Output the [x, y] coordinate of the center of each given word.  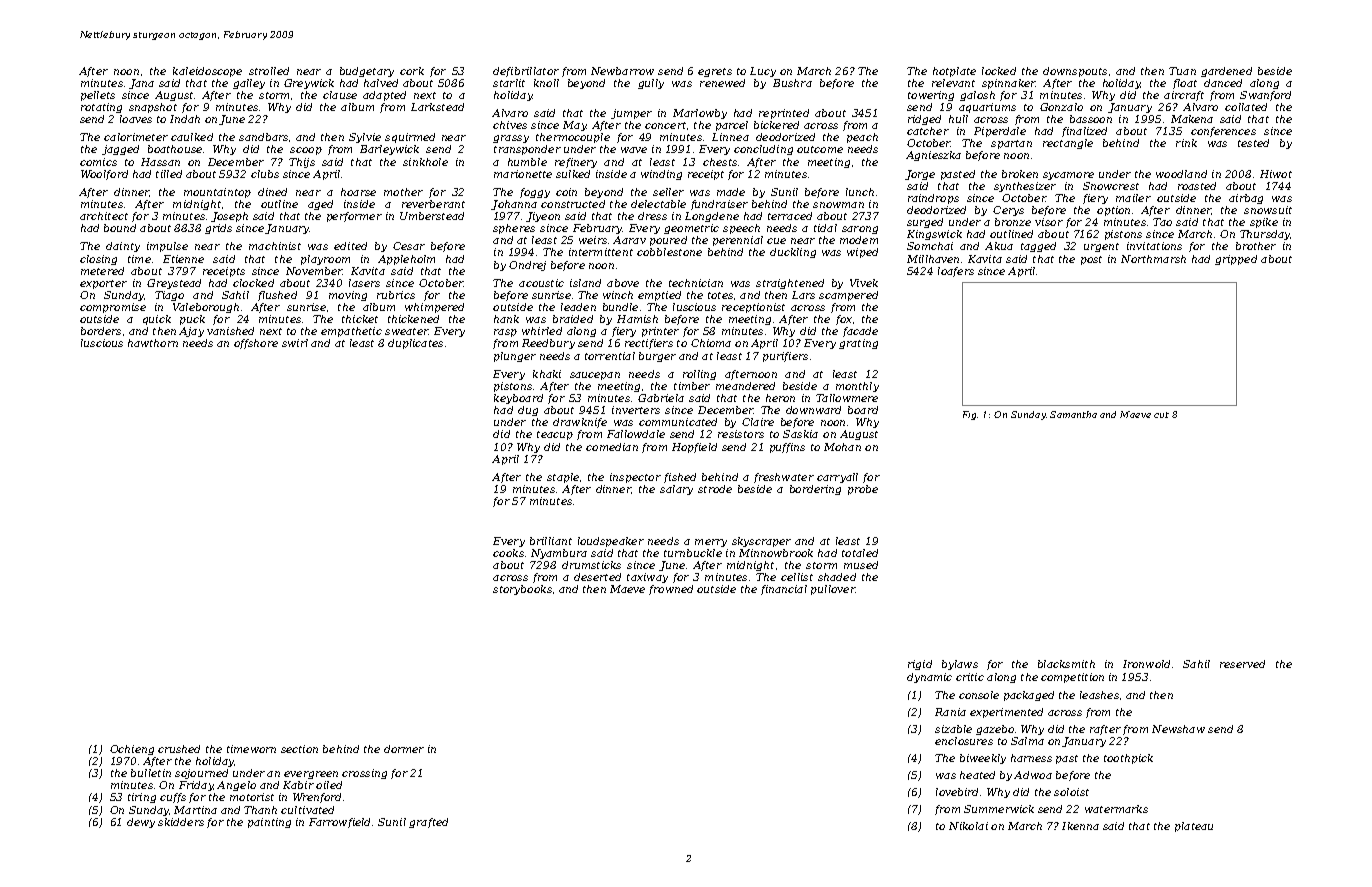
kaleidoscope [207, 72]
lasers [364, 283]
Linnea [730, 137]
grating [858, 344]
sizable [953, 729]
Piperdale [1000, 132]
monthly [857, 387]
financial [784, 590]
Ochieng [132, 750]
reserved [1242, 664]
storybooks [522, 590]
